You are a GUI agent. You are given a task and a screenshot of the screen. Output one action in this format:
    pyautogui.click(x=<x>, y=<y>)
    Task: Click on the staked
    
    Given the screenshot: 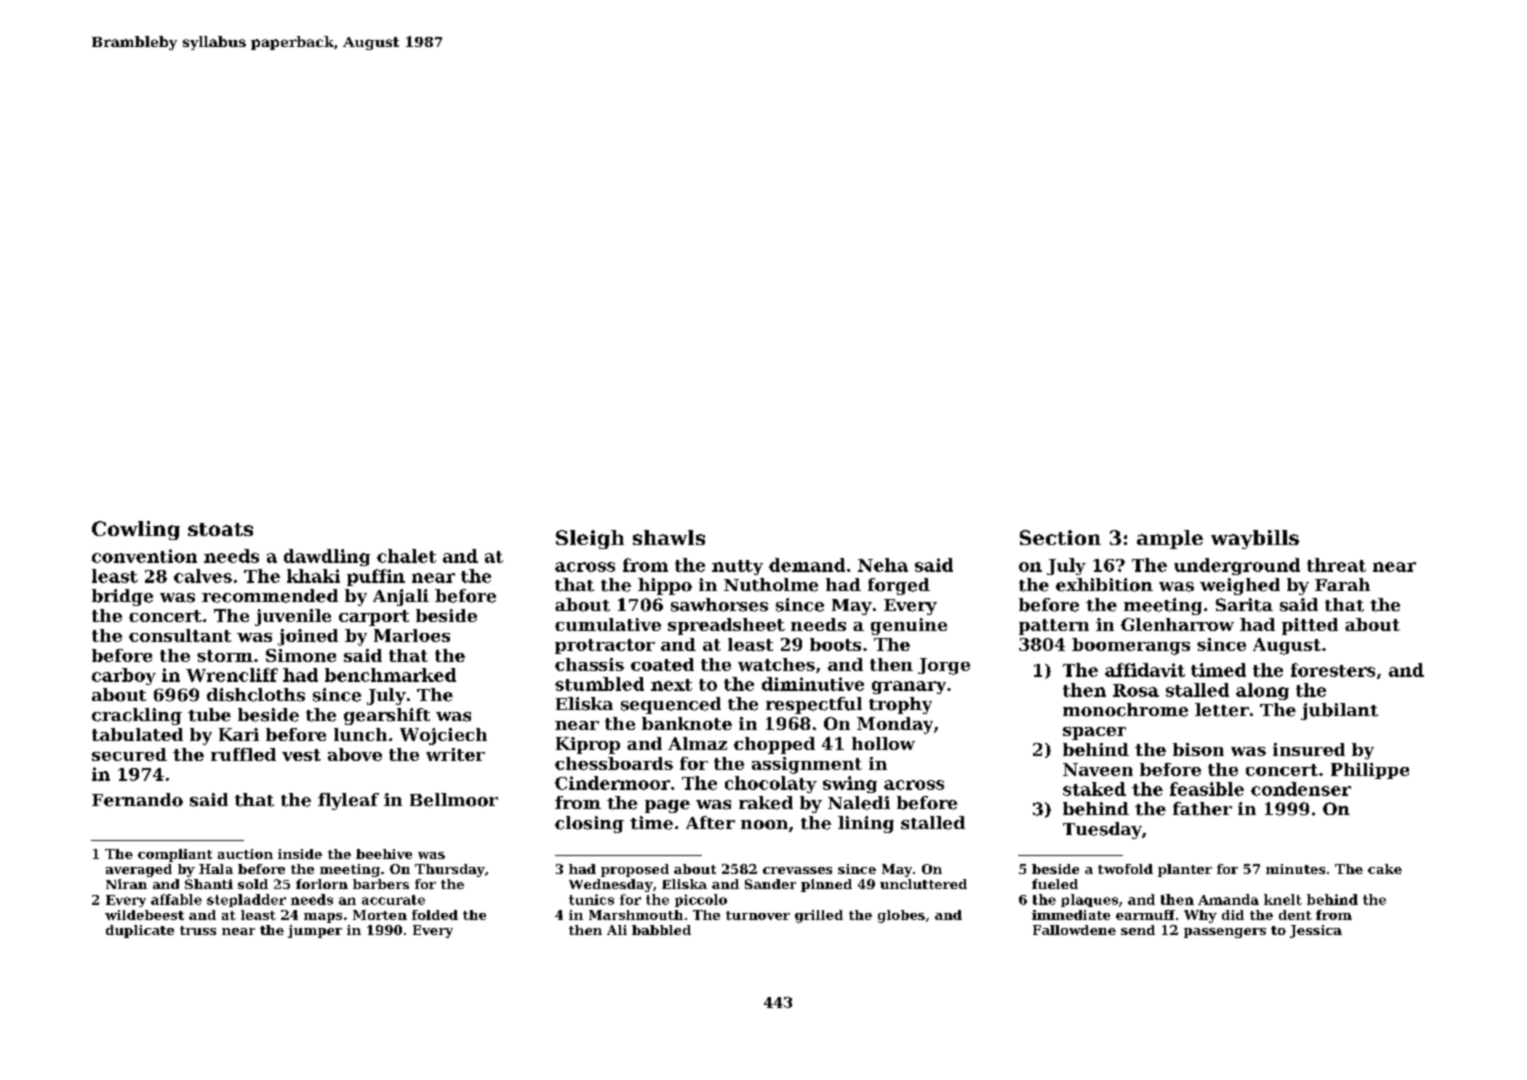 What is the action you would take?
    pyautogui.click(x=1094, y=789)
